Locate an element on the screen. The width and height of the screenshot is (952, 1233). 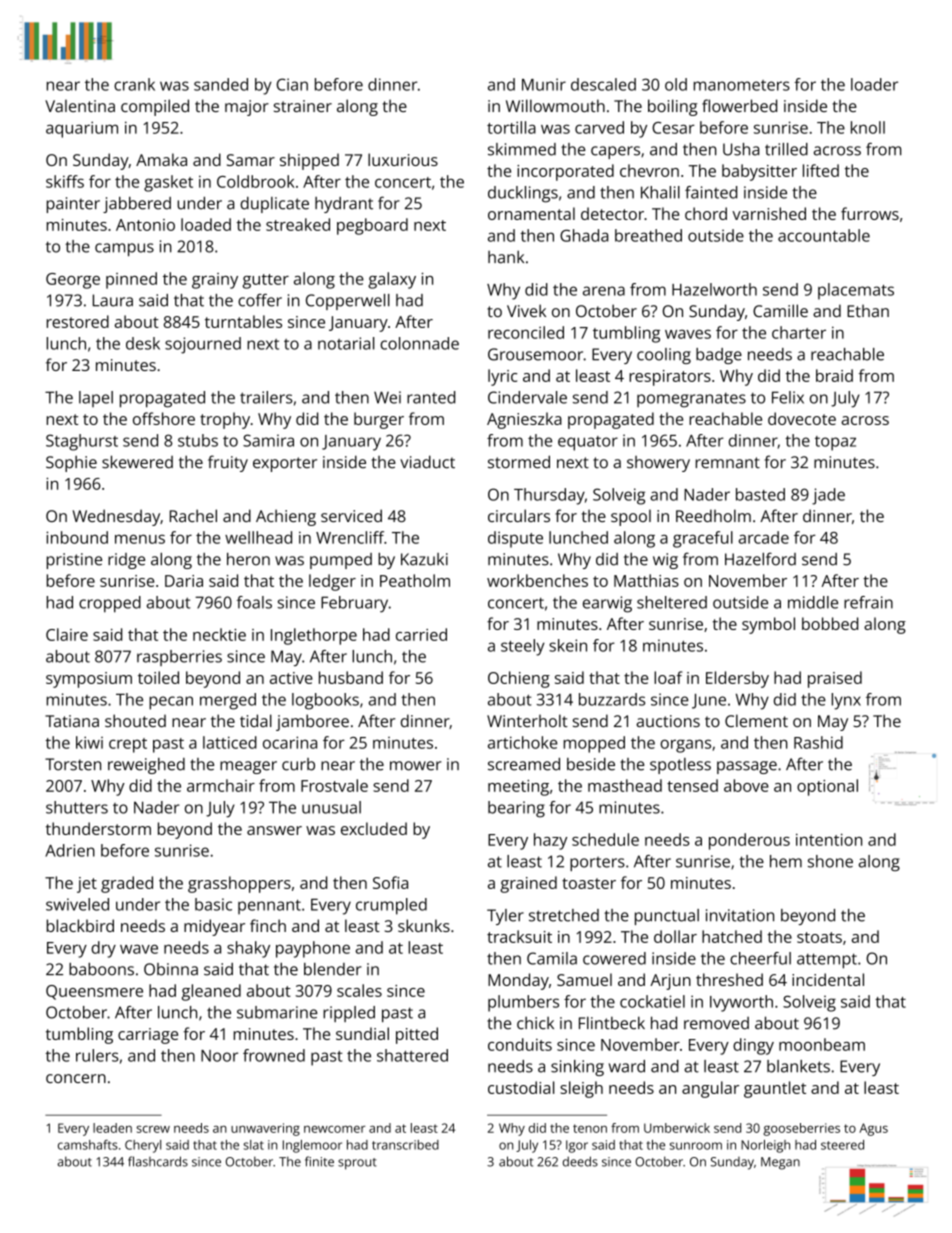
skiffs is located at coordinates (65, 181).
